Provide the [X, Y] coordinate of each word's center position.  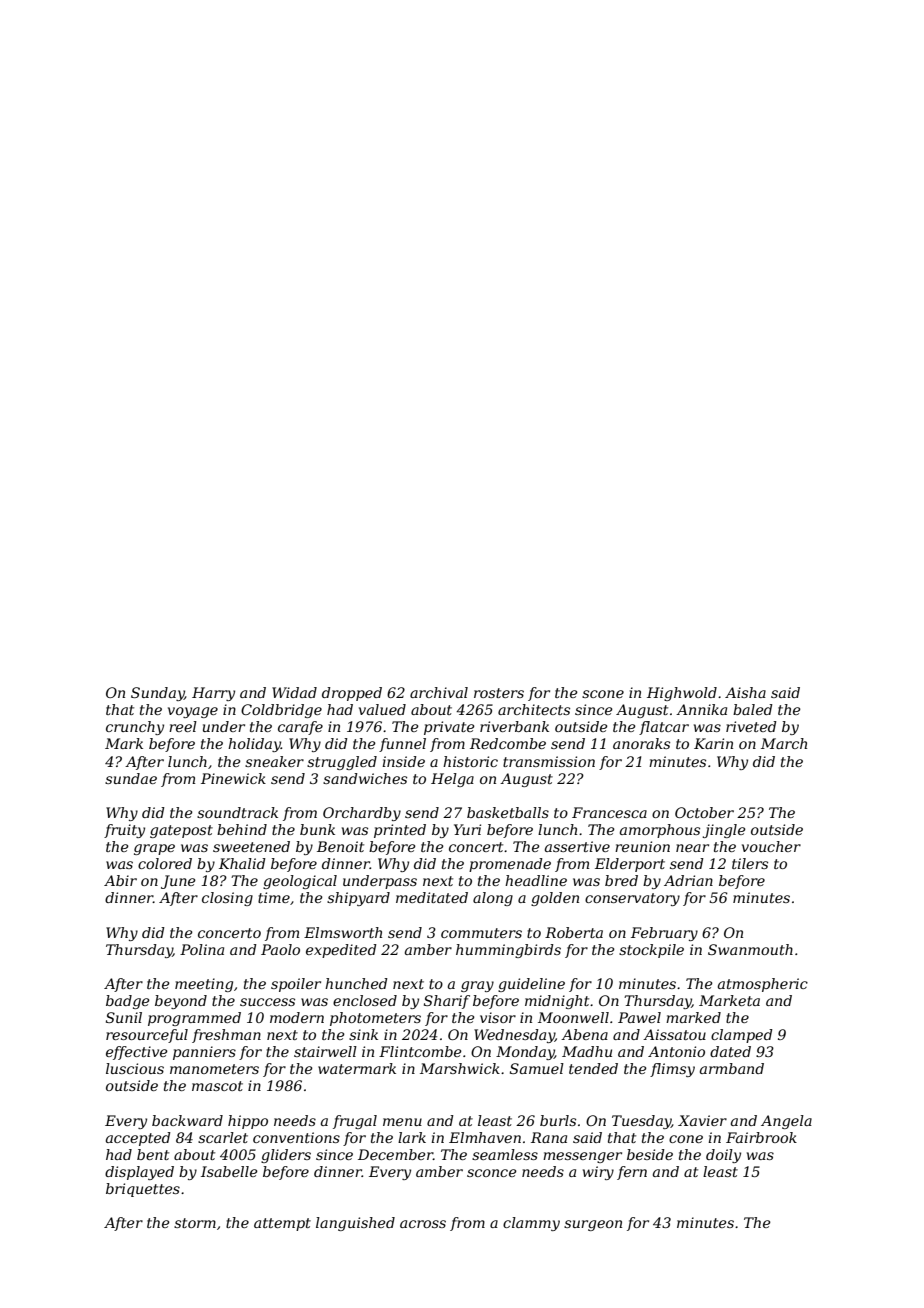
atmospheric [763, 985]
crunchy [135, 728]
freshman [226, 1036]
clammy [531, 1224]
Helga [452, 780]
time [274, 897]
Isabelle [229, 1171]
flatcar [664, 728]
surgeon [593, 1225]
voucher [771, 846]
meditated [432, 897]
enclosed [365, 1000]
